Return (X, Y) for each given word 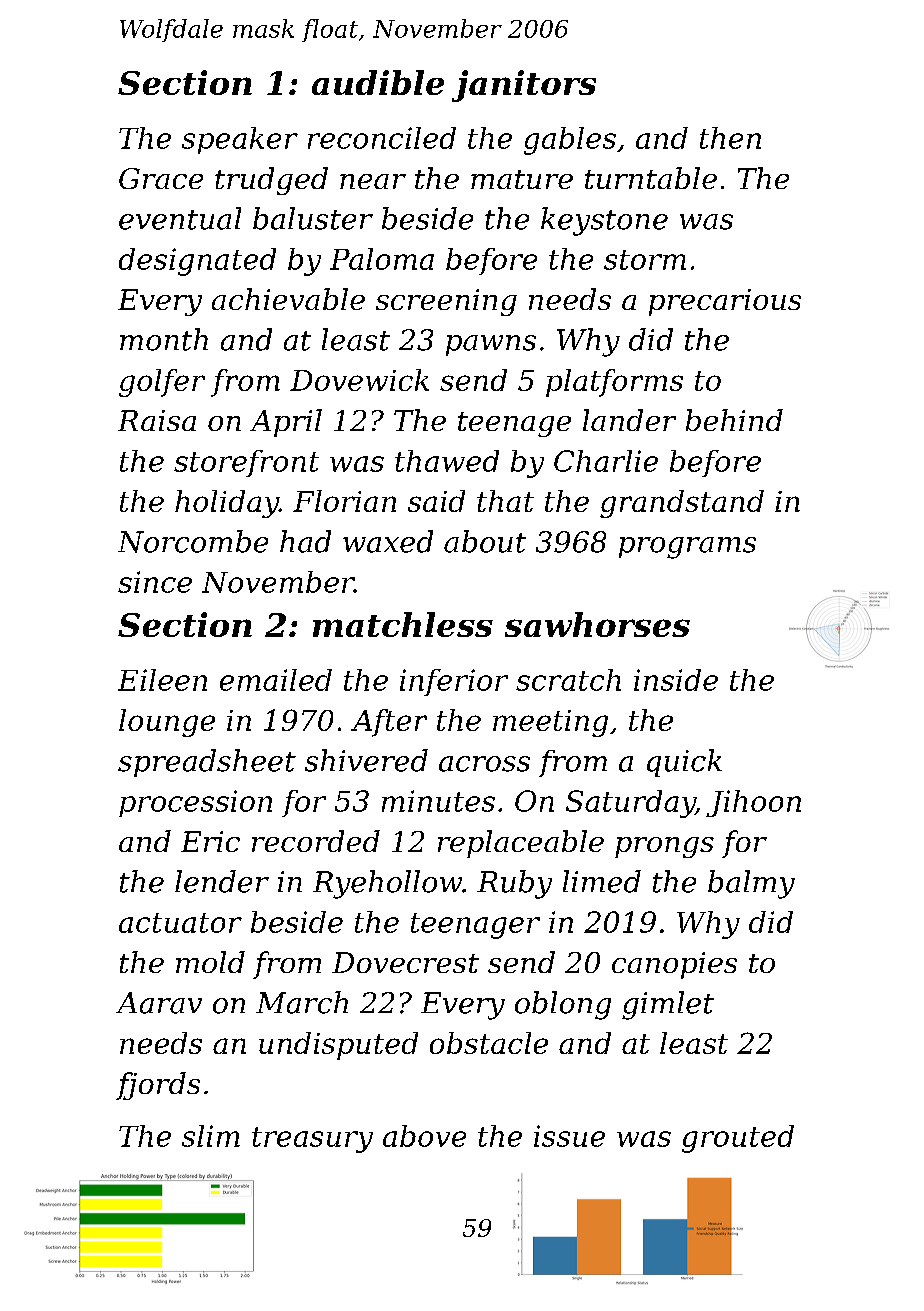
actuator (180, 923)
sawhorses (597, 624)
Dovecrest (405, 962)
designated (197, 262)
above (424, 1136)
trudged (271, 181)
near (373, 181)
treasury (312, 1140)
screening (446, 302)
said (436, 501)
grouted (738, 1139)
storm (645, 260)
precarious (725, 302)
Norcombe (193, 541)
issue (569, 1136)
